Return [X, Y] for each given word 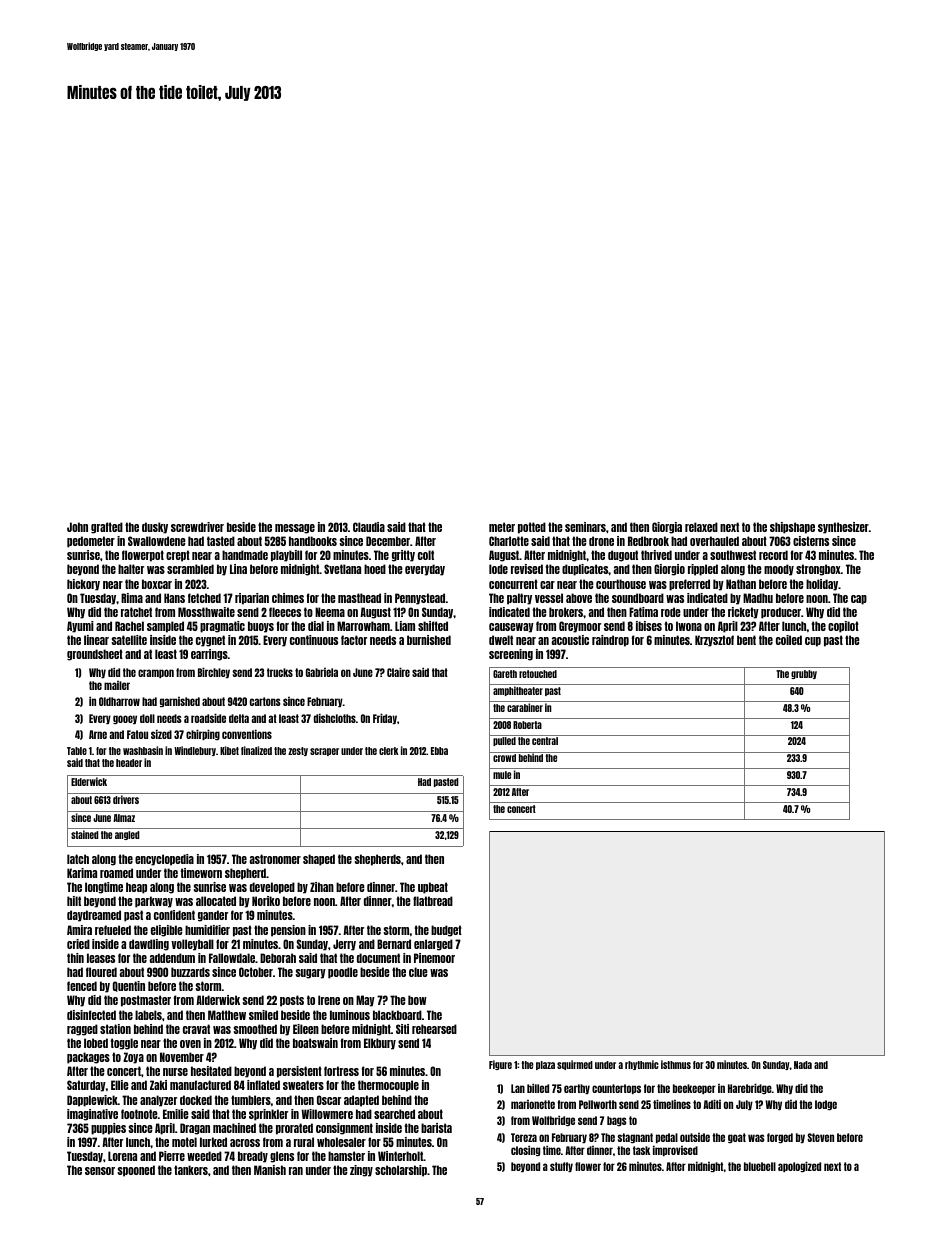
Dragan [195, 1129]
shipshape [792, 528]
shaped [319, 860]
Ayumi [80, 627]
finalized [256, 750]
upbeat [433, 888]
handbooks [313, 541]
